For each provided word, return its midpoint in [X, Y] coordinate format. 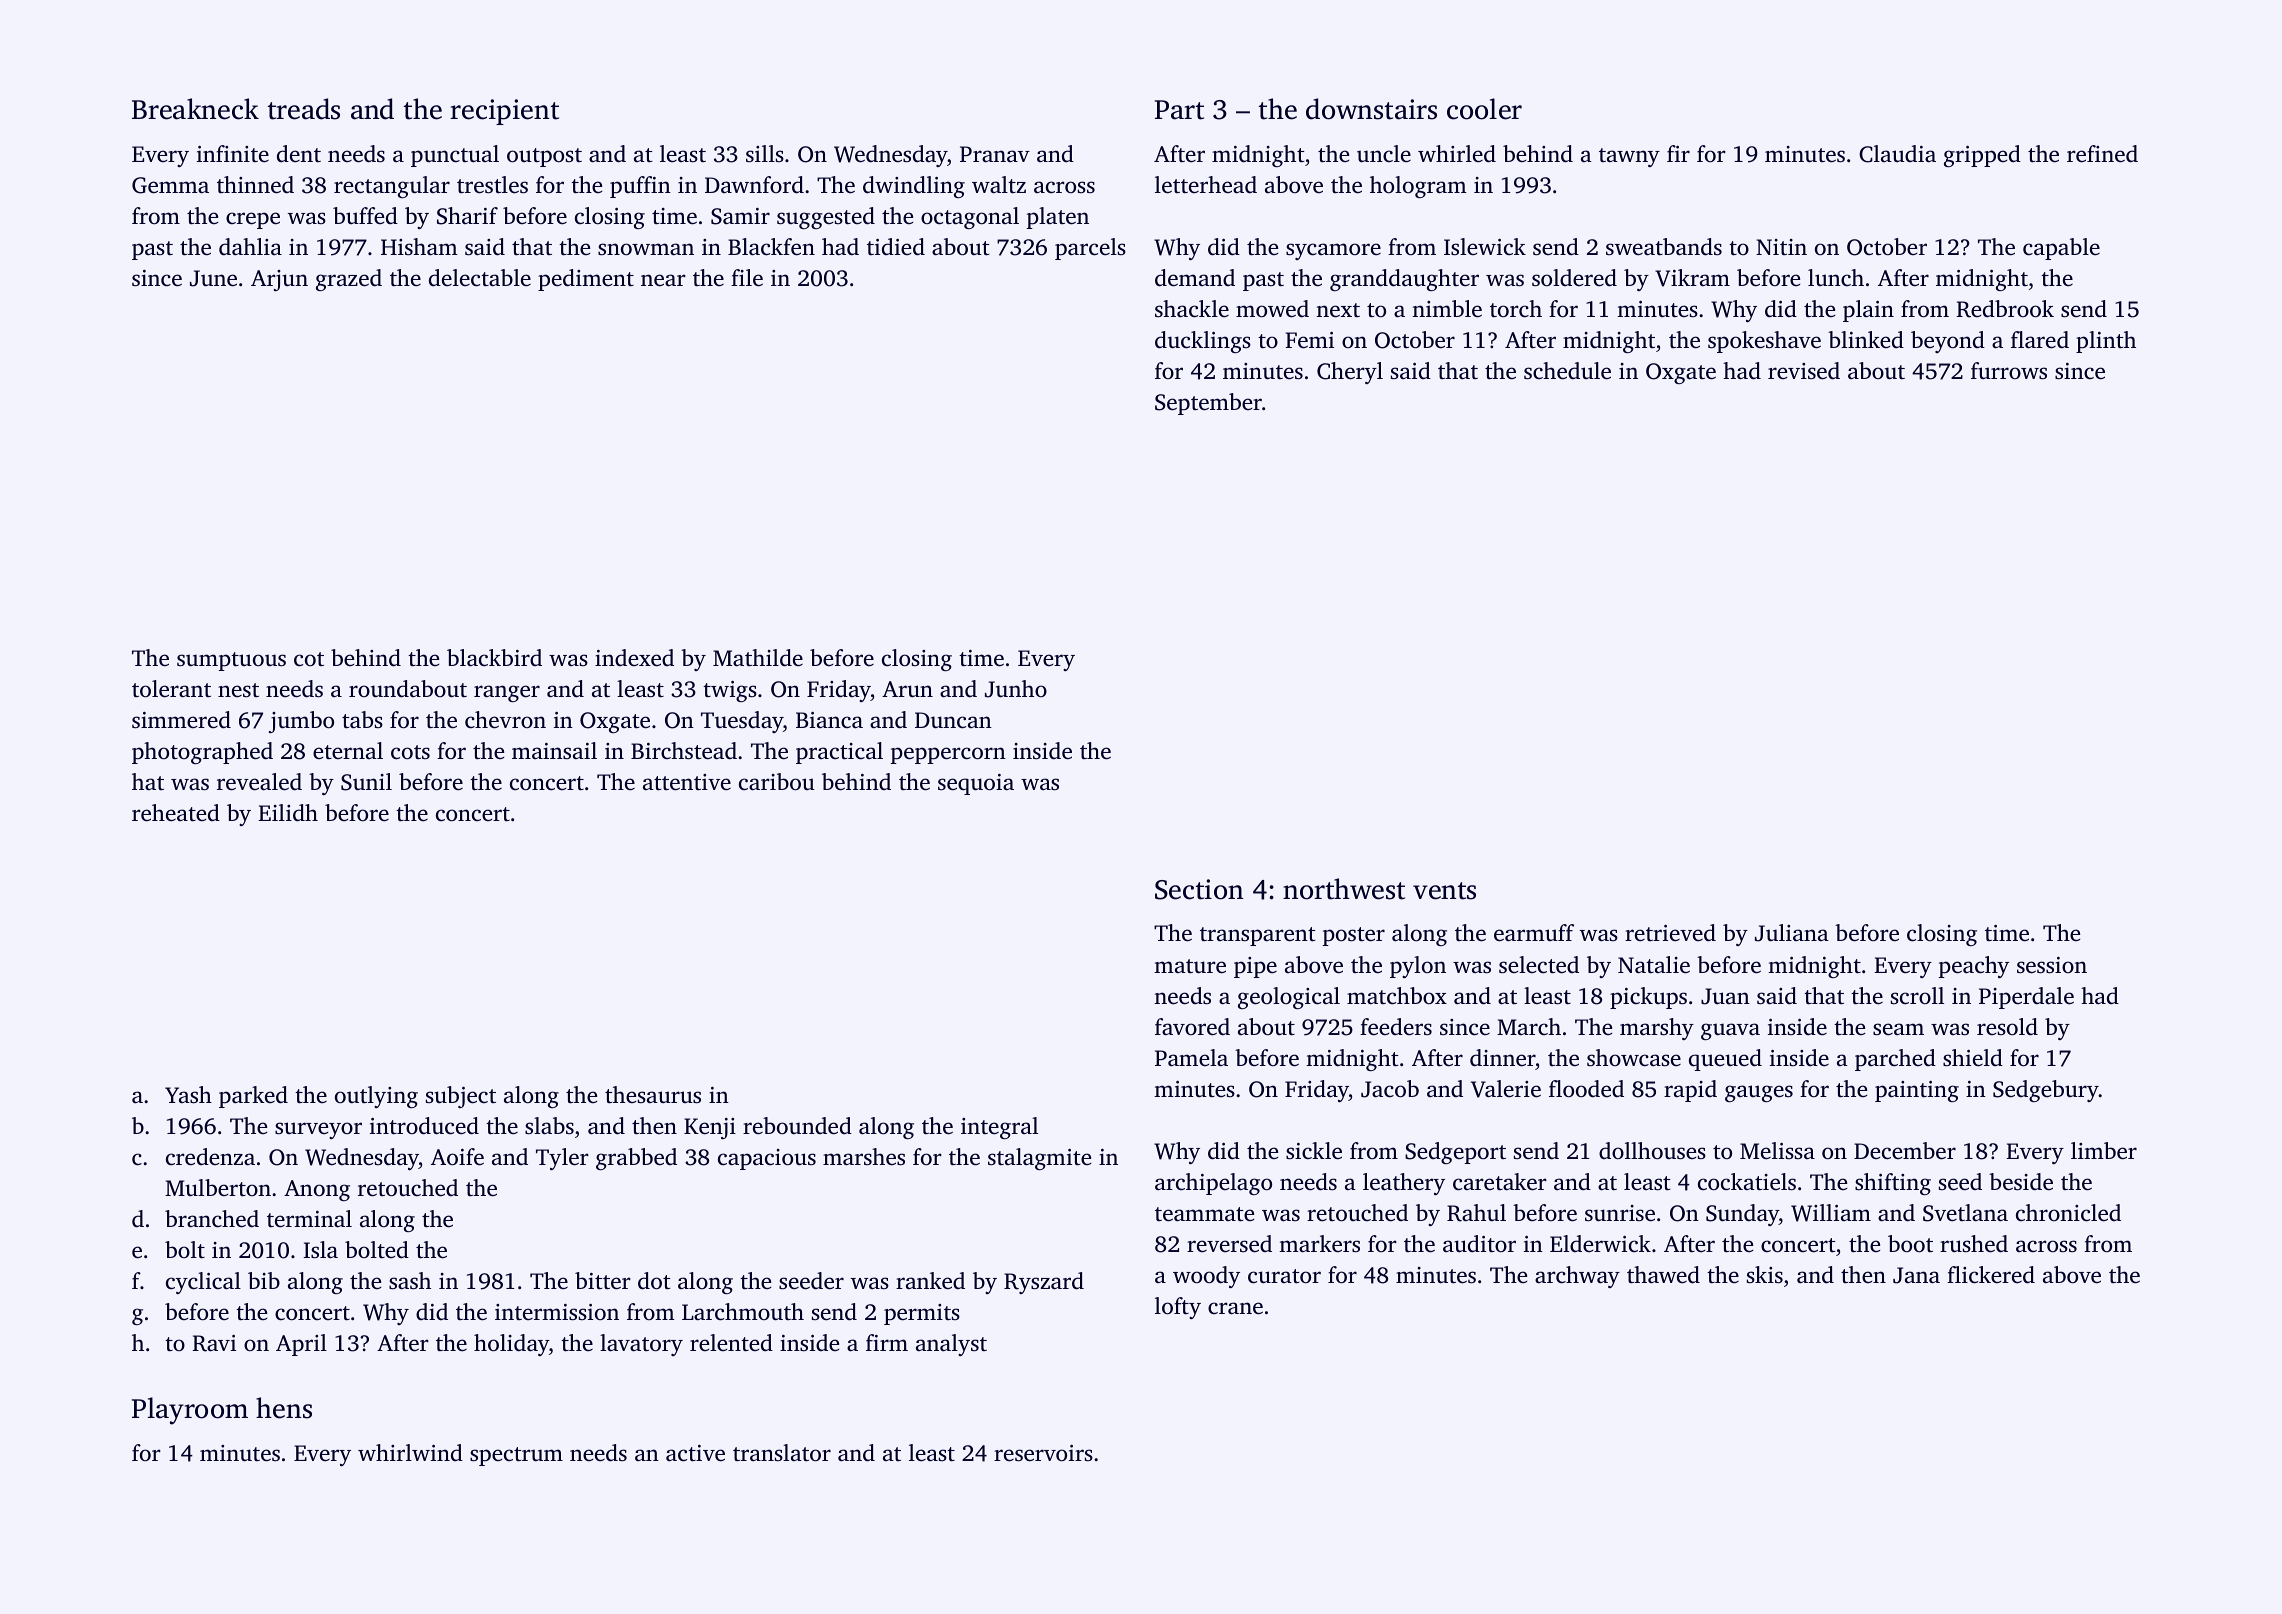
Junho [1016, 689]
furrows [2009, 371]
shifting [1893, 1184]
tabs [362, 720]
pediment [586, 280]
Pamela [1191, 1058]
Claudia [1897, 154]
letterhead [1206, 185]
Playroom [190, 1411]
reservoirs [1043, 1453]
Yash [188, 1095]
